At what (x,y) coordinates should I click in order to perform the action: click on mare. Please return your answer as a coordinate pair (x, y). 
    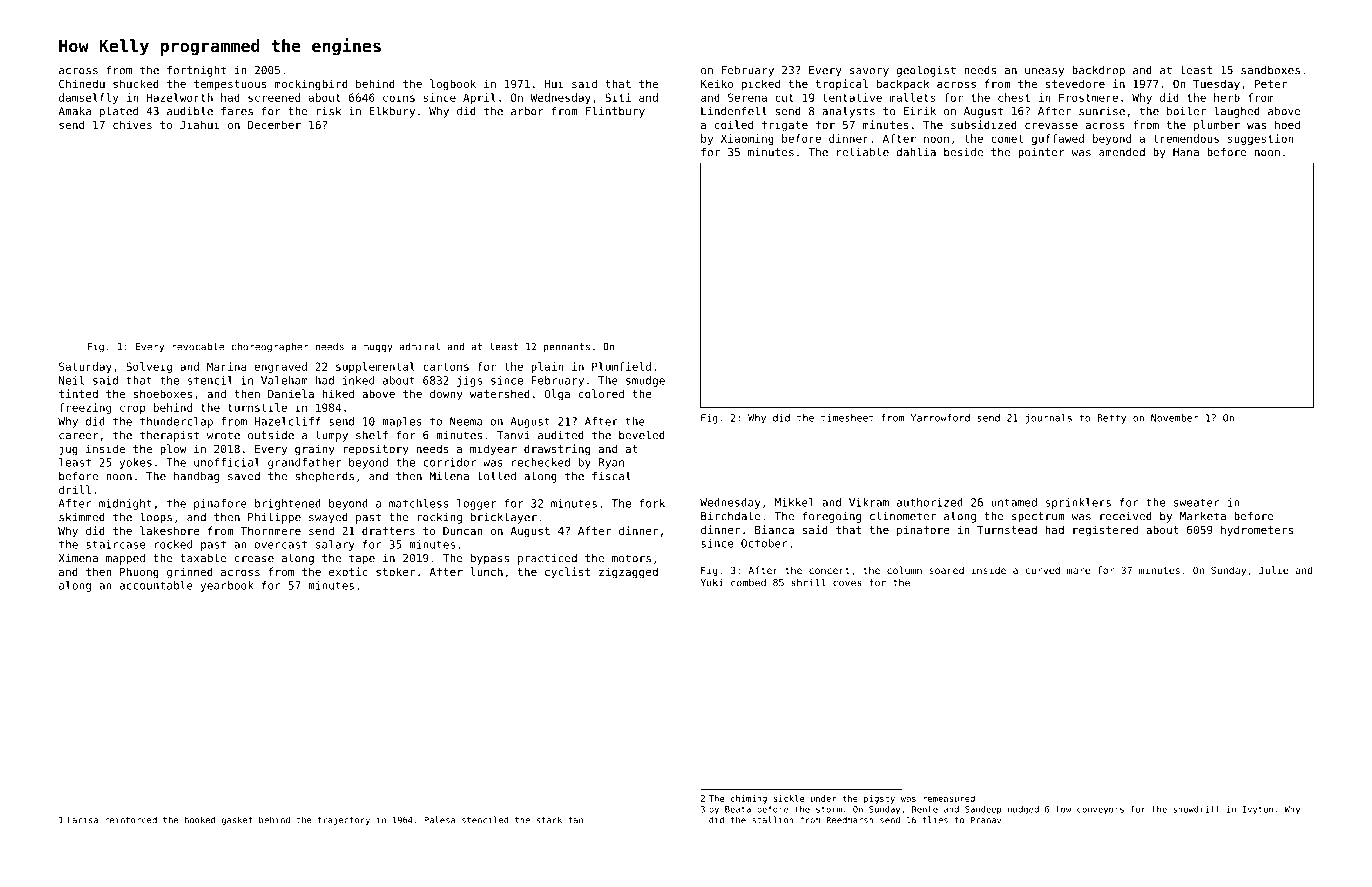
    Looking at the image, I should click on (1078, 571).
